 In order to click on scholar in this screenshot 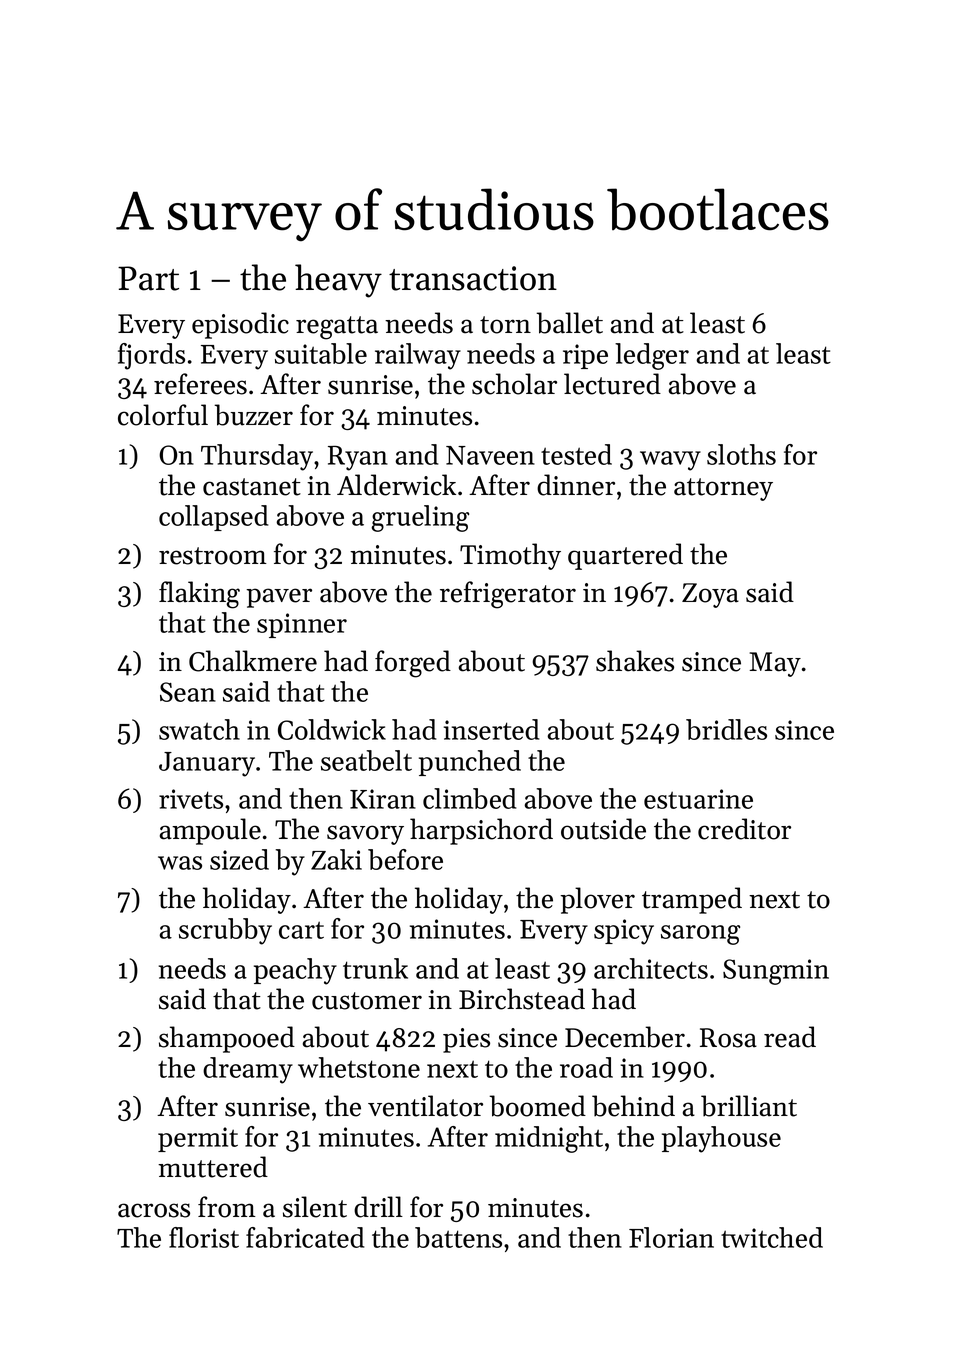, I will do `click(514, 384)`.
